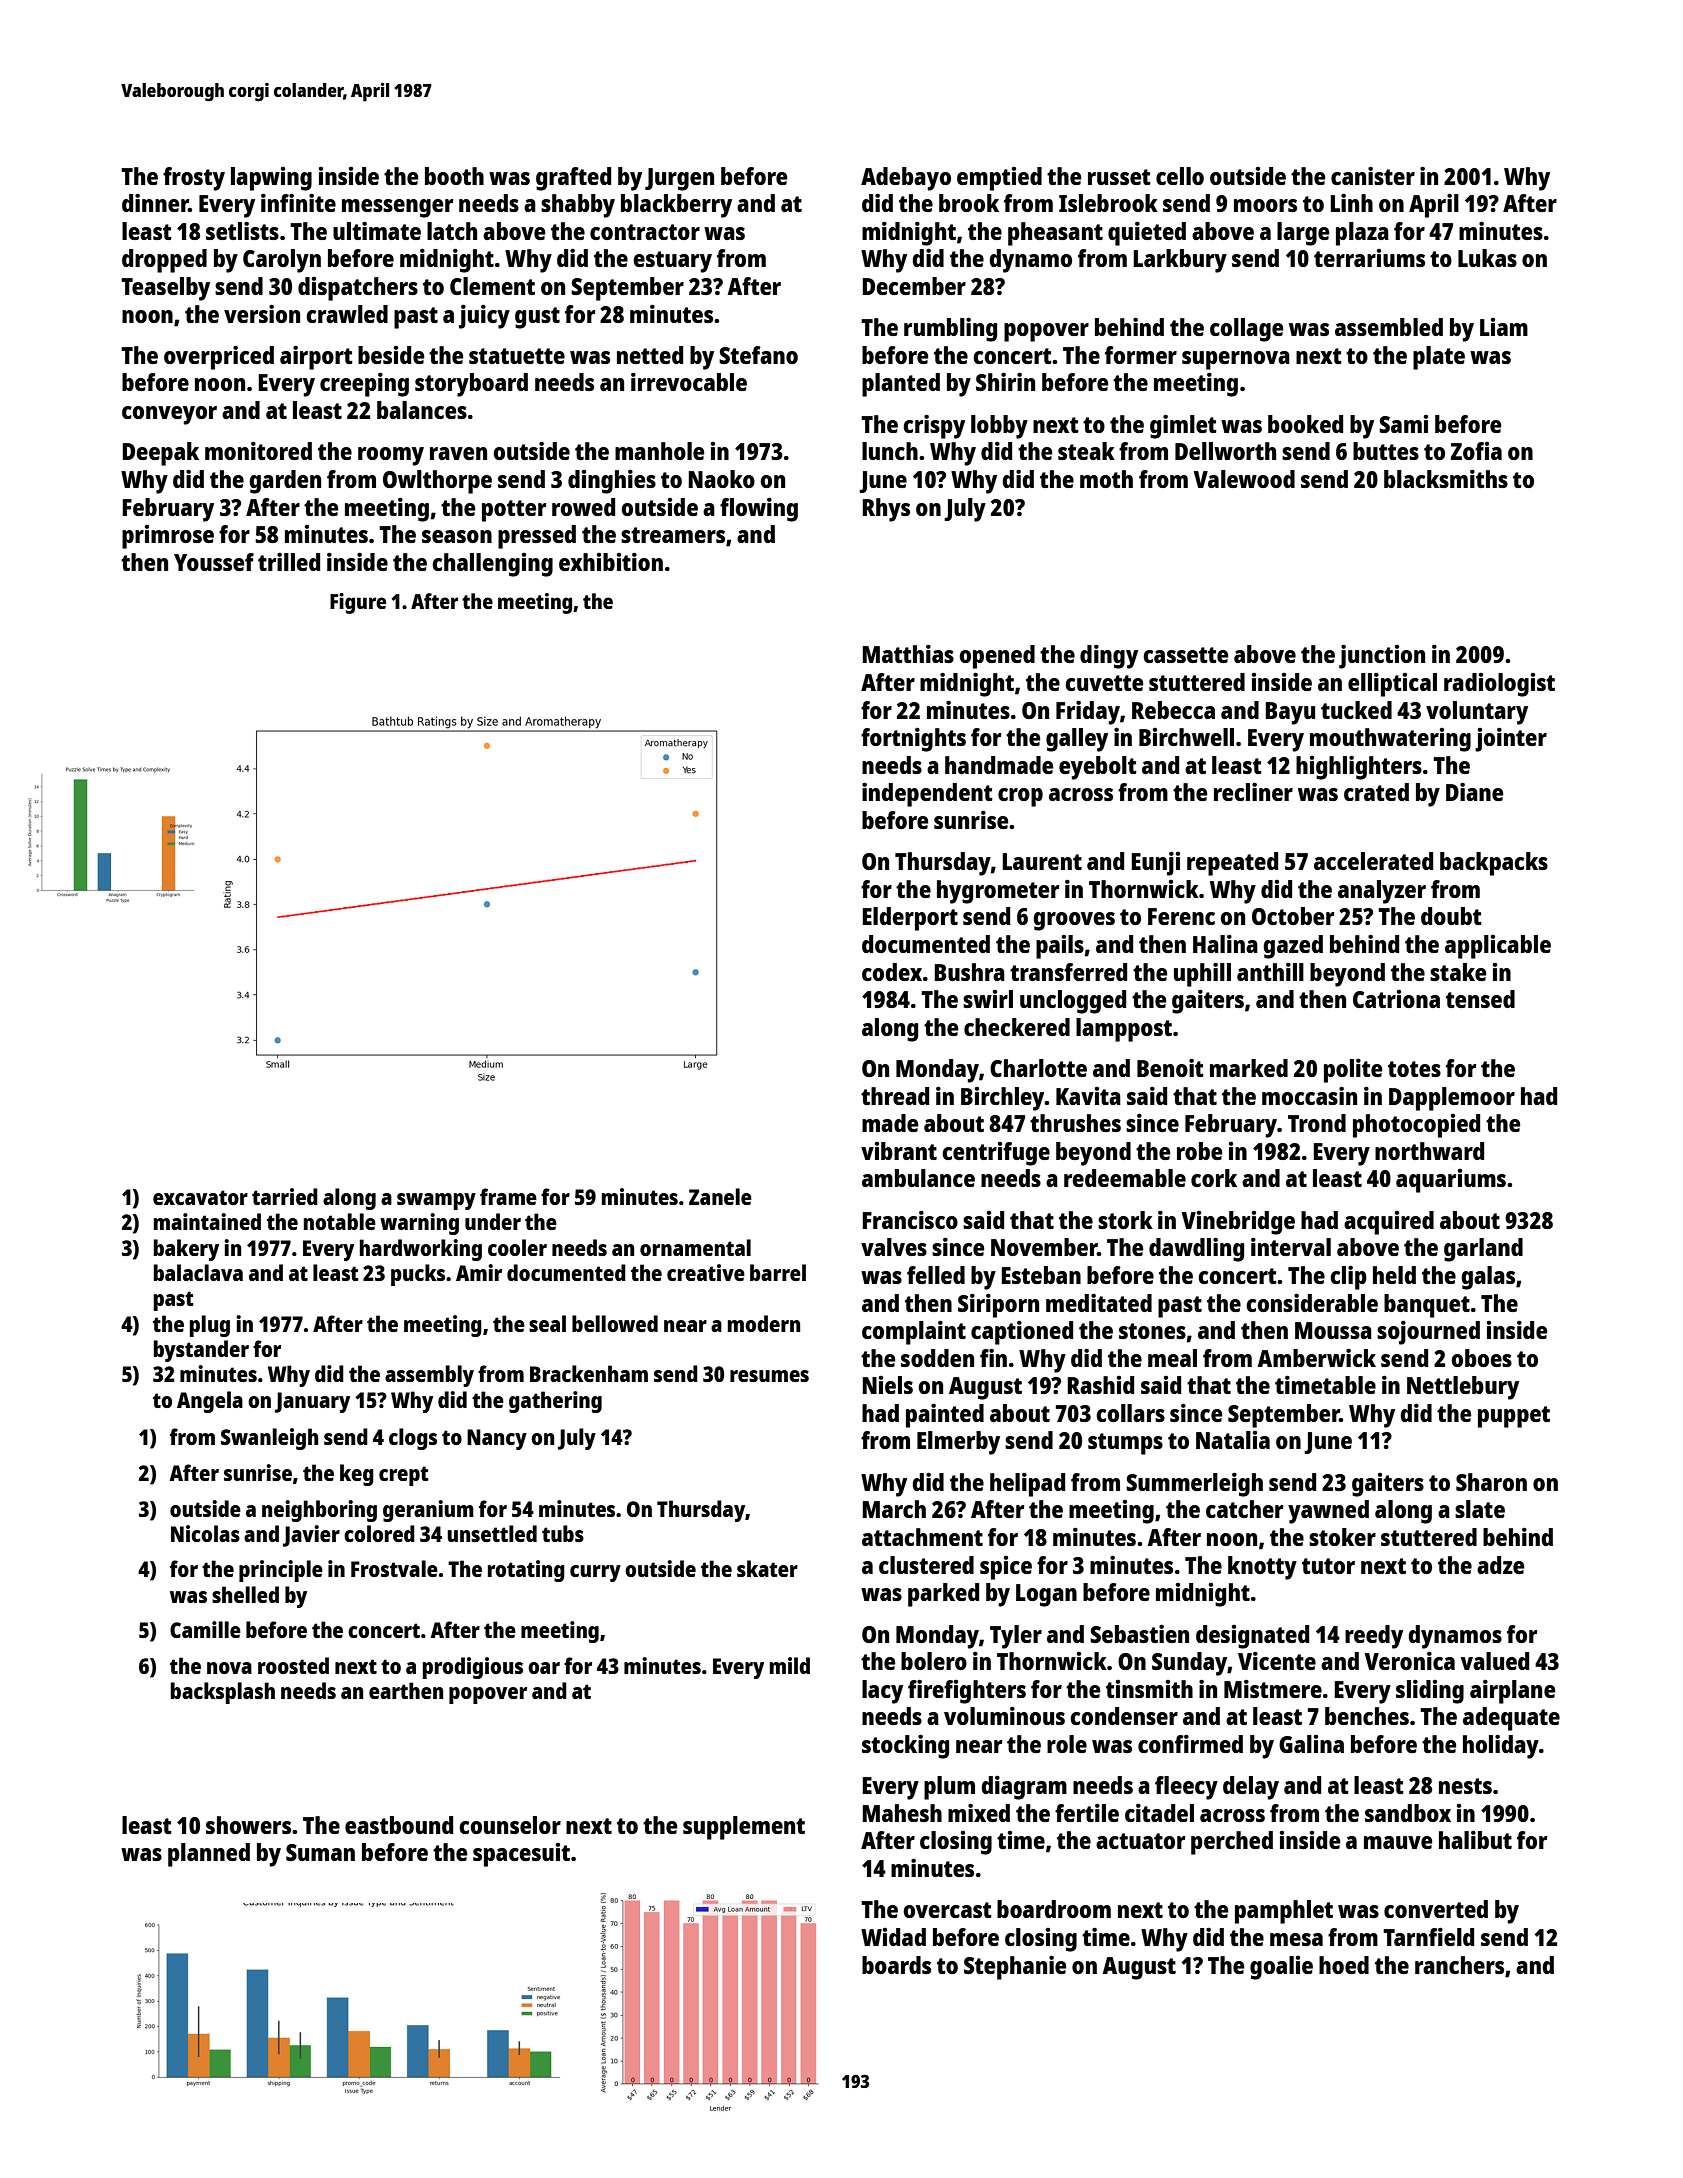 Image resolution: width=1683 pixels, height=2178 pixels. What do you see at coordinates (209, 1855) in the document?
I see `planned` at bounding box center [209, 1855].
